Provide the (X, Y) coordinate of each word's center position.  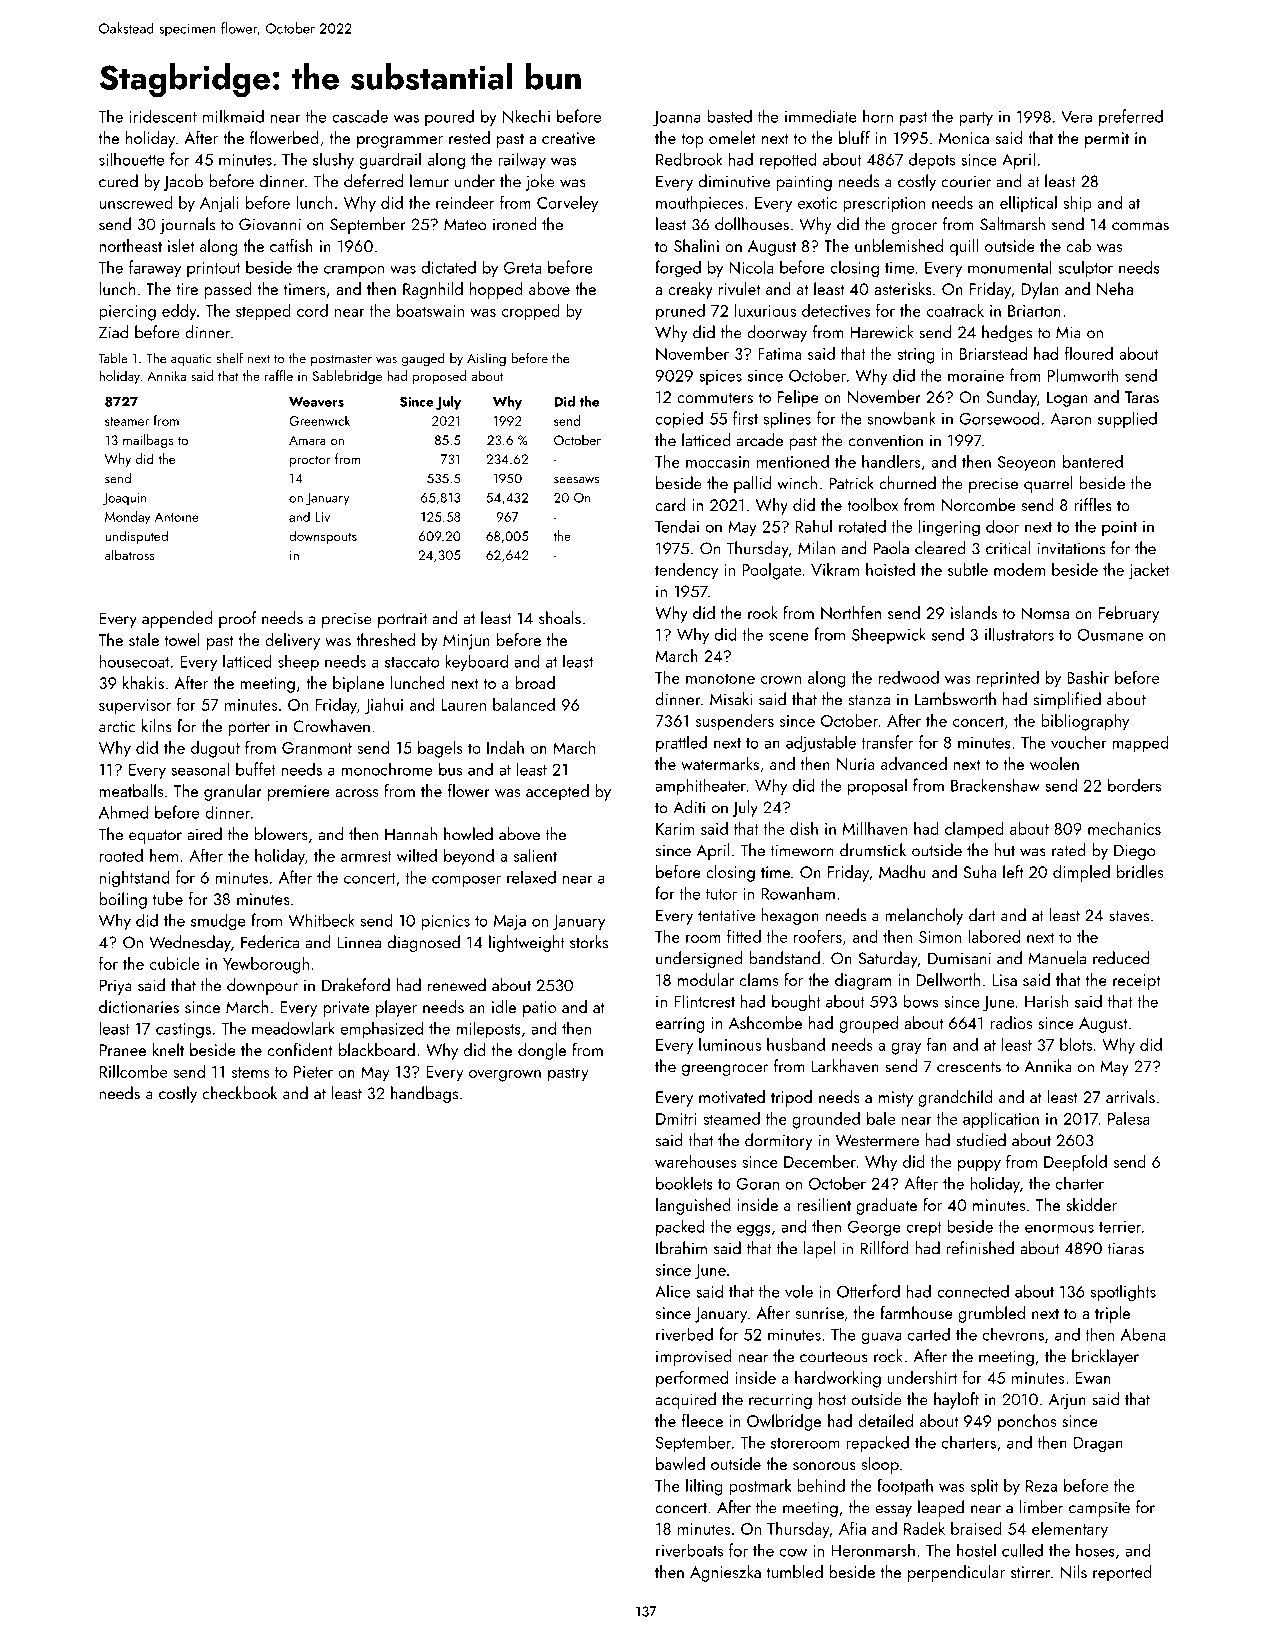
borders (1134, 785)
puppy (979, 1166)
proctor (310, 461)
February (1129, 614)
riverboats (689, 1550)
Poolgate (771, 571)
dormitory (778, 1141)
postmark (760, 1487)
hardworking (838, 1379)
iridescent (163, 116)
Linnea (359, 942)
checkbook (240, 1093)
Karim (675, 829)
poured (449, 117)
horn (878, 116)
